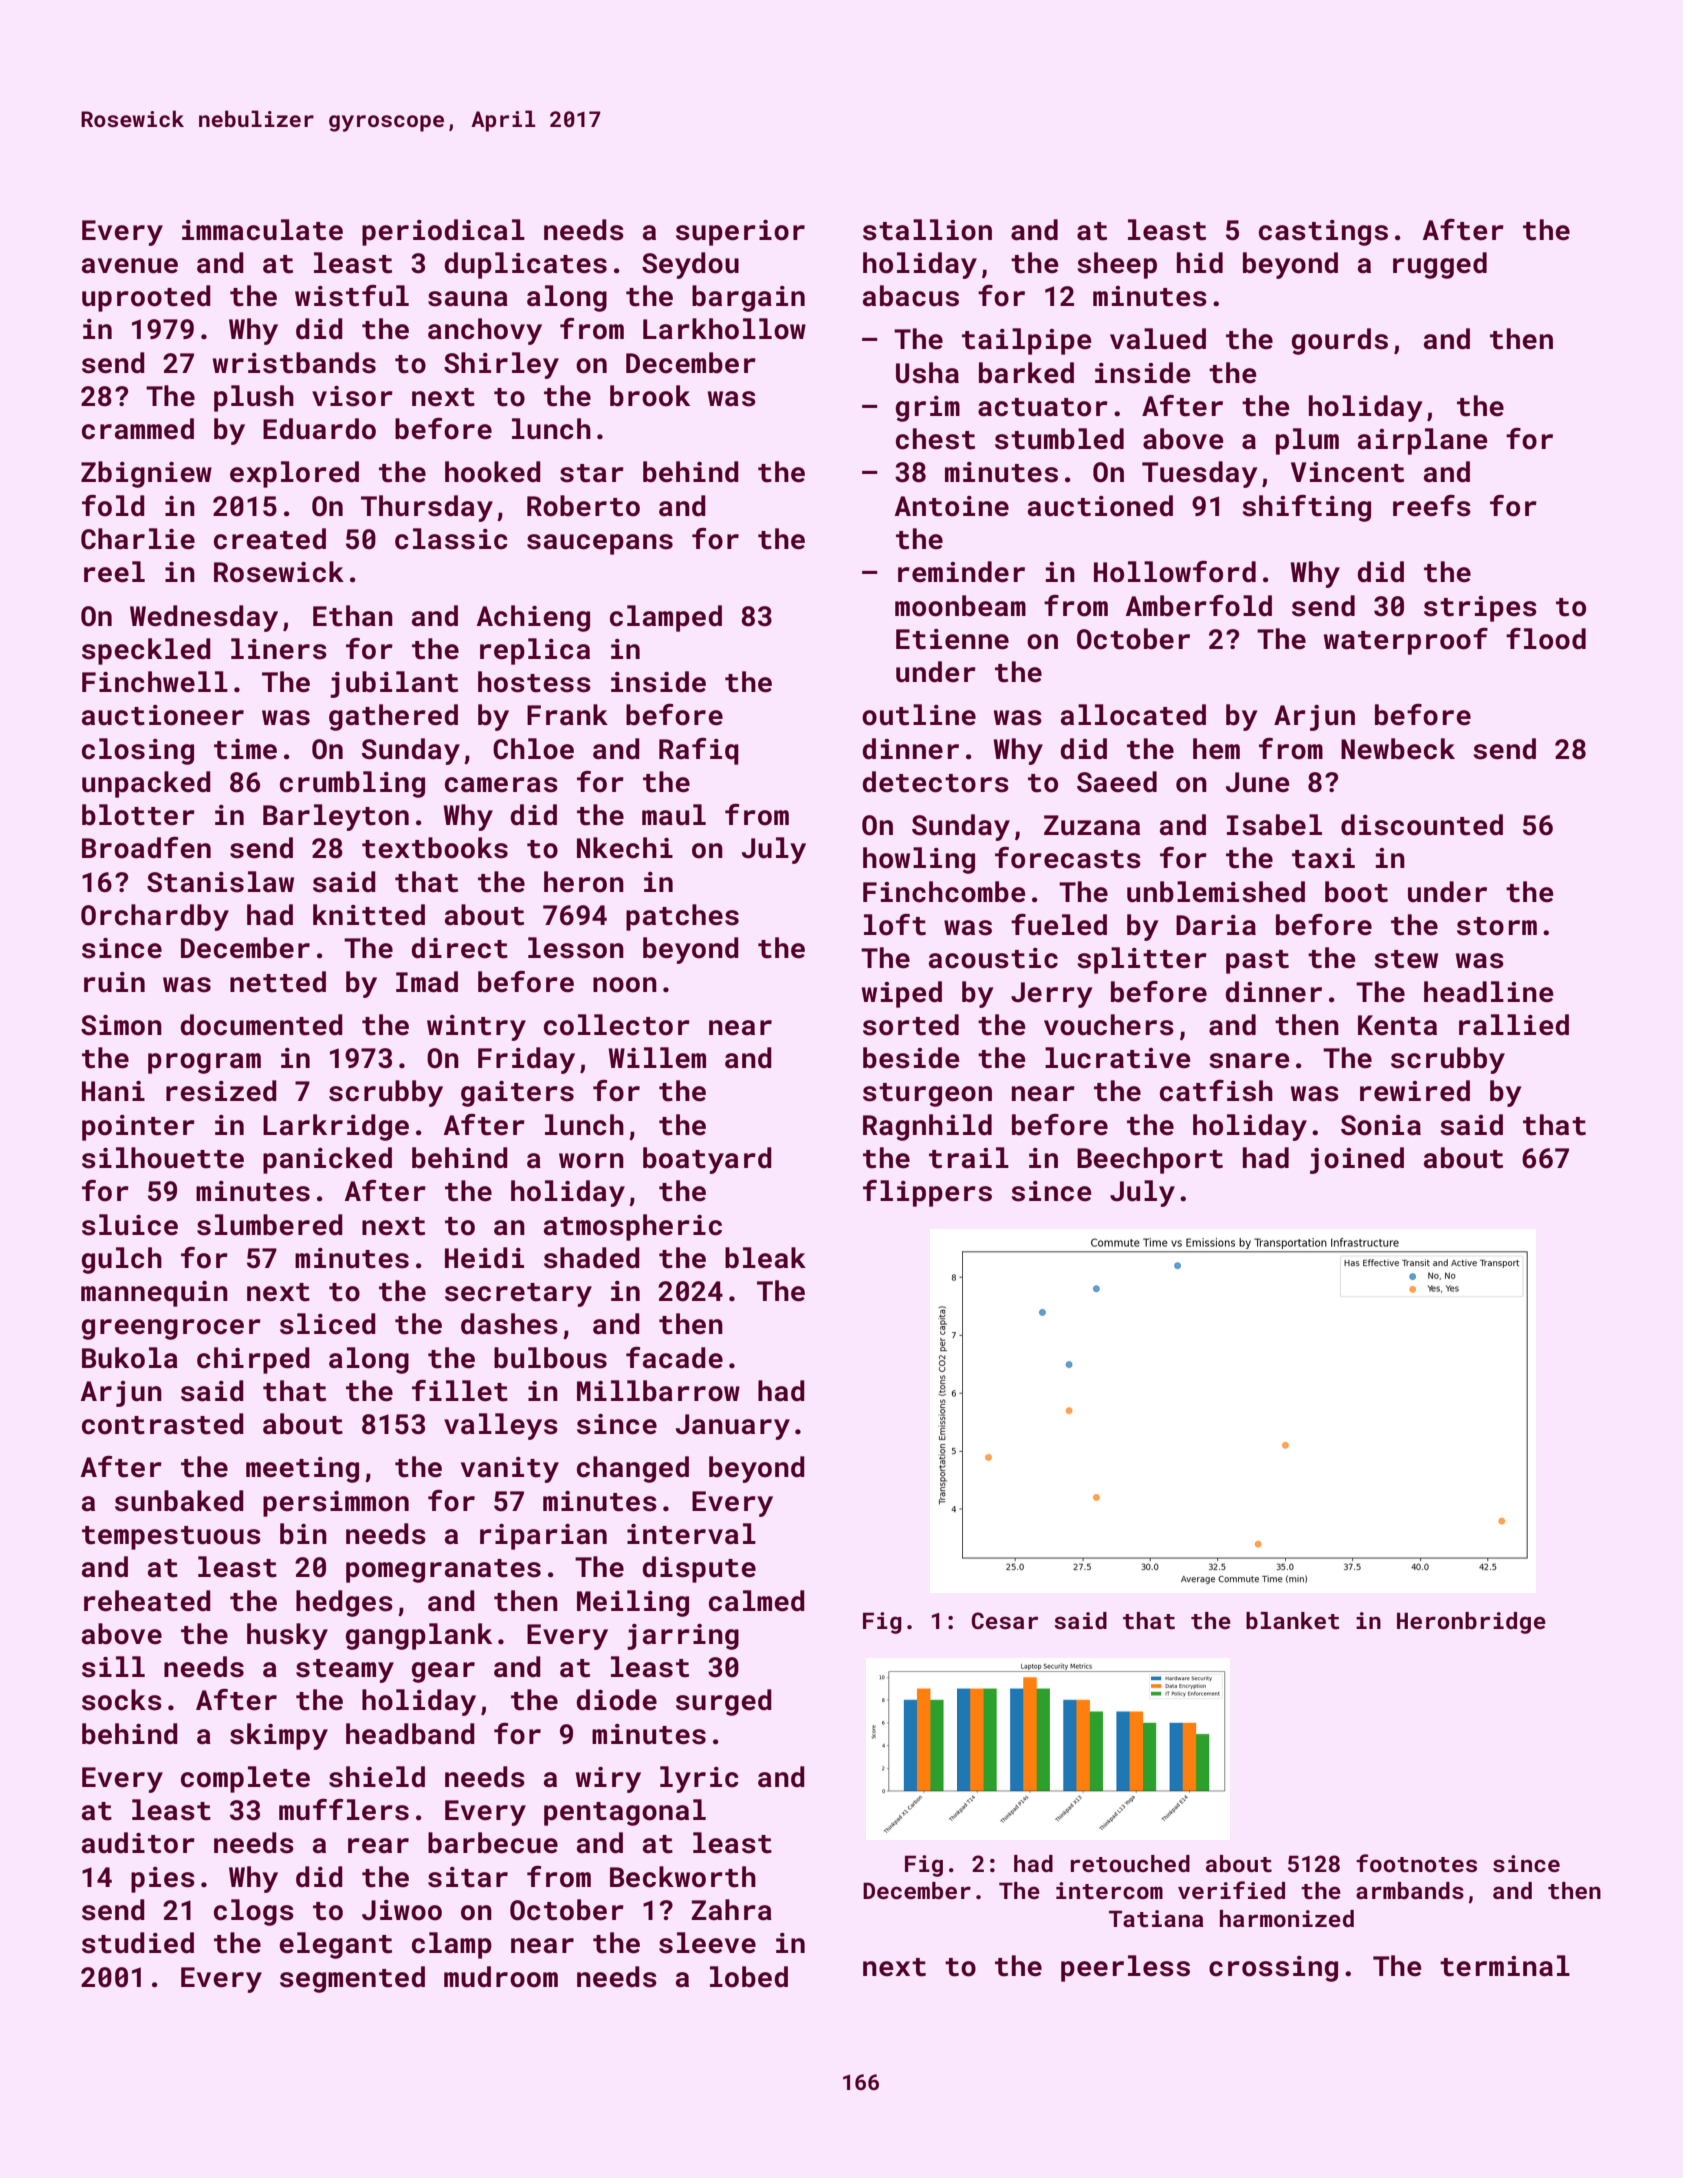 The width and height of the image is (1683, 2178). What do you see at coordinates (543, 1537) in the image?
I see `riparian` at bounding box center [543, 1537].
